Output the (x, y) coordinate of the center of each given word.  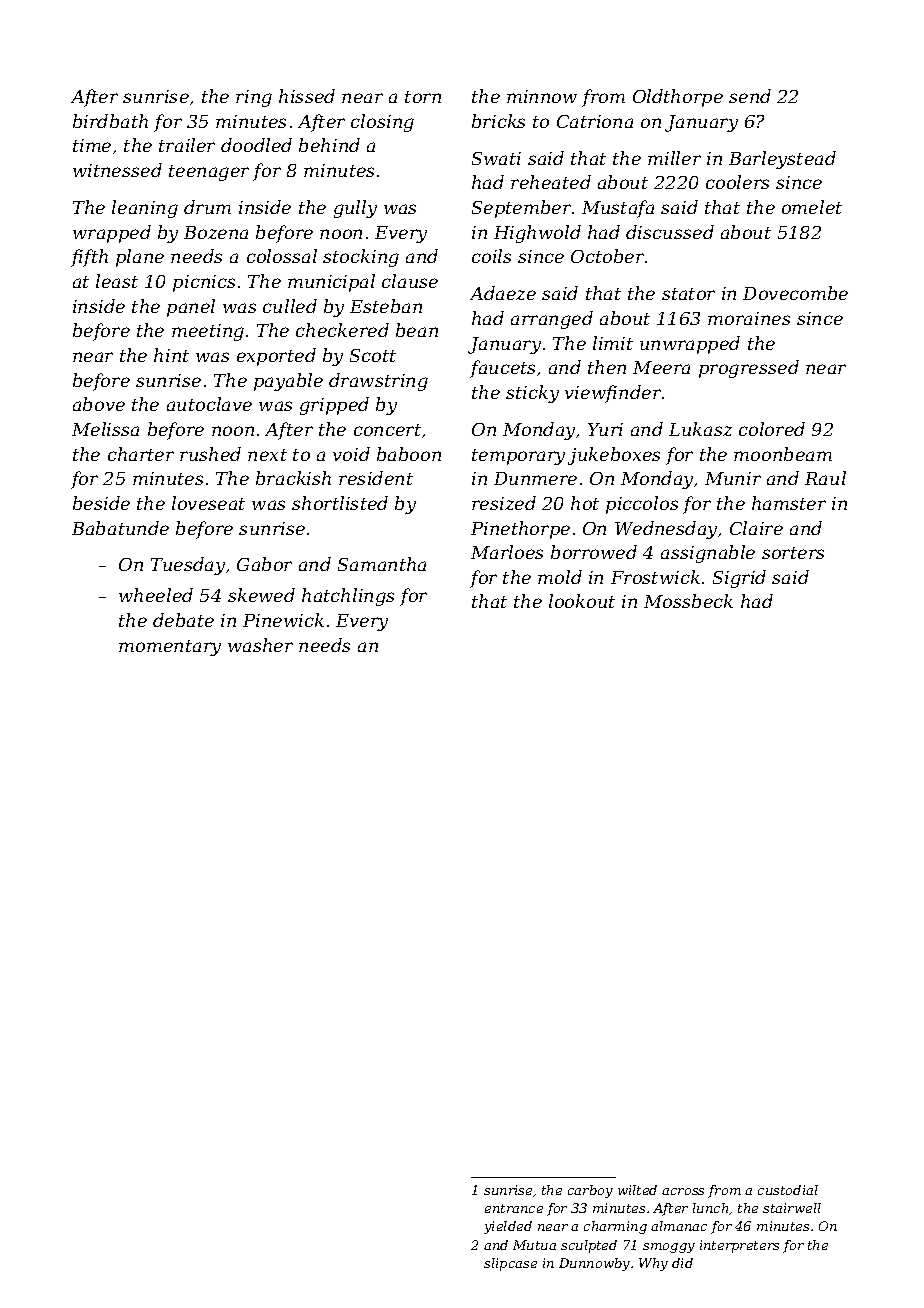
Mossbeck (688, 601)
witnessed (117, 170)
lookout (582, 601)
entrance (514, 1208)
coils (491, 256)
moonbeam (783, 454)
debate (183, 620)
